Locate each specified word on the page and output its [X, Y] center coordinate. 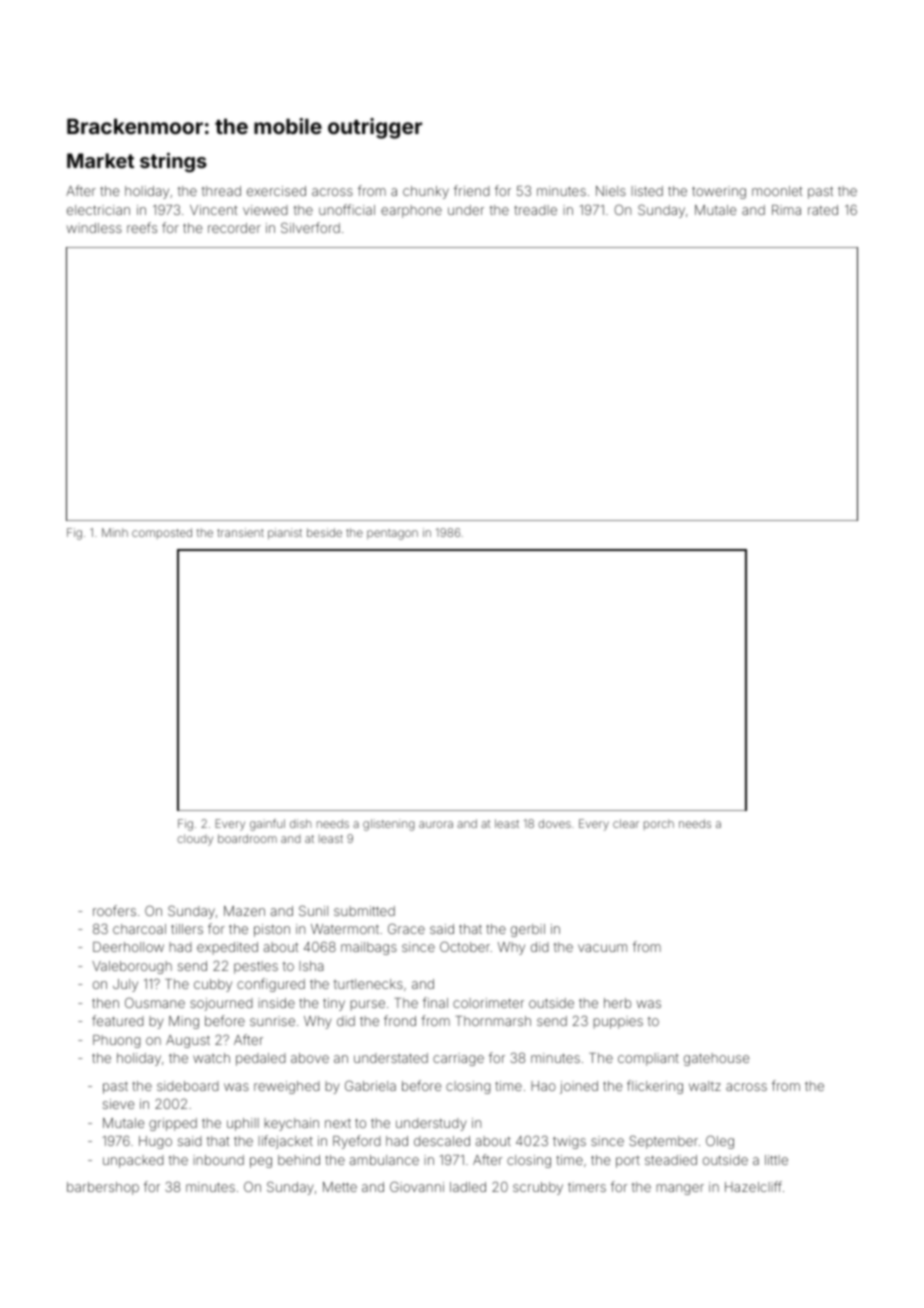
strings [173, 163]
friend [472, 190]
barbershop [103, 1188]
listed [647, 191]
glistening [389, 825]
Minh [115, 532]
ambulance [384, 1160]
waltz [705, 1086]
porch [659, 824]
